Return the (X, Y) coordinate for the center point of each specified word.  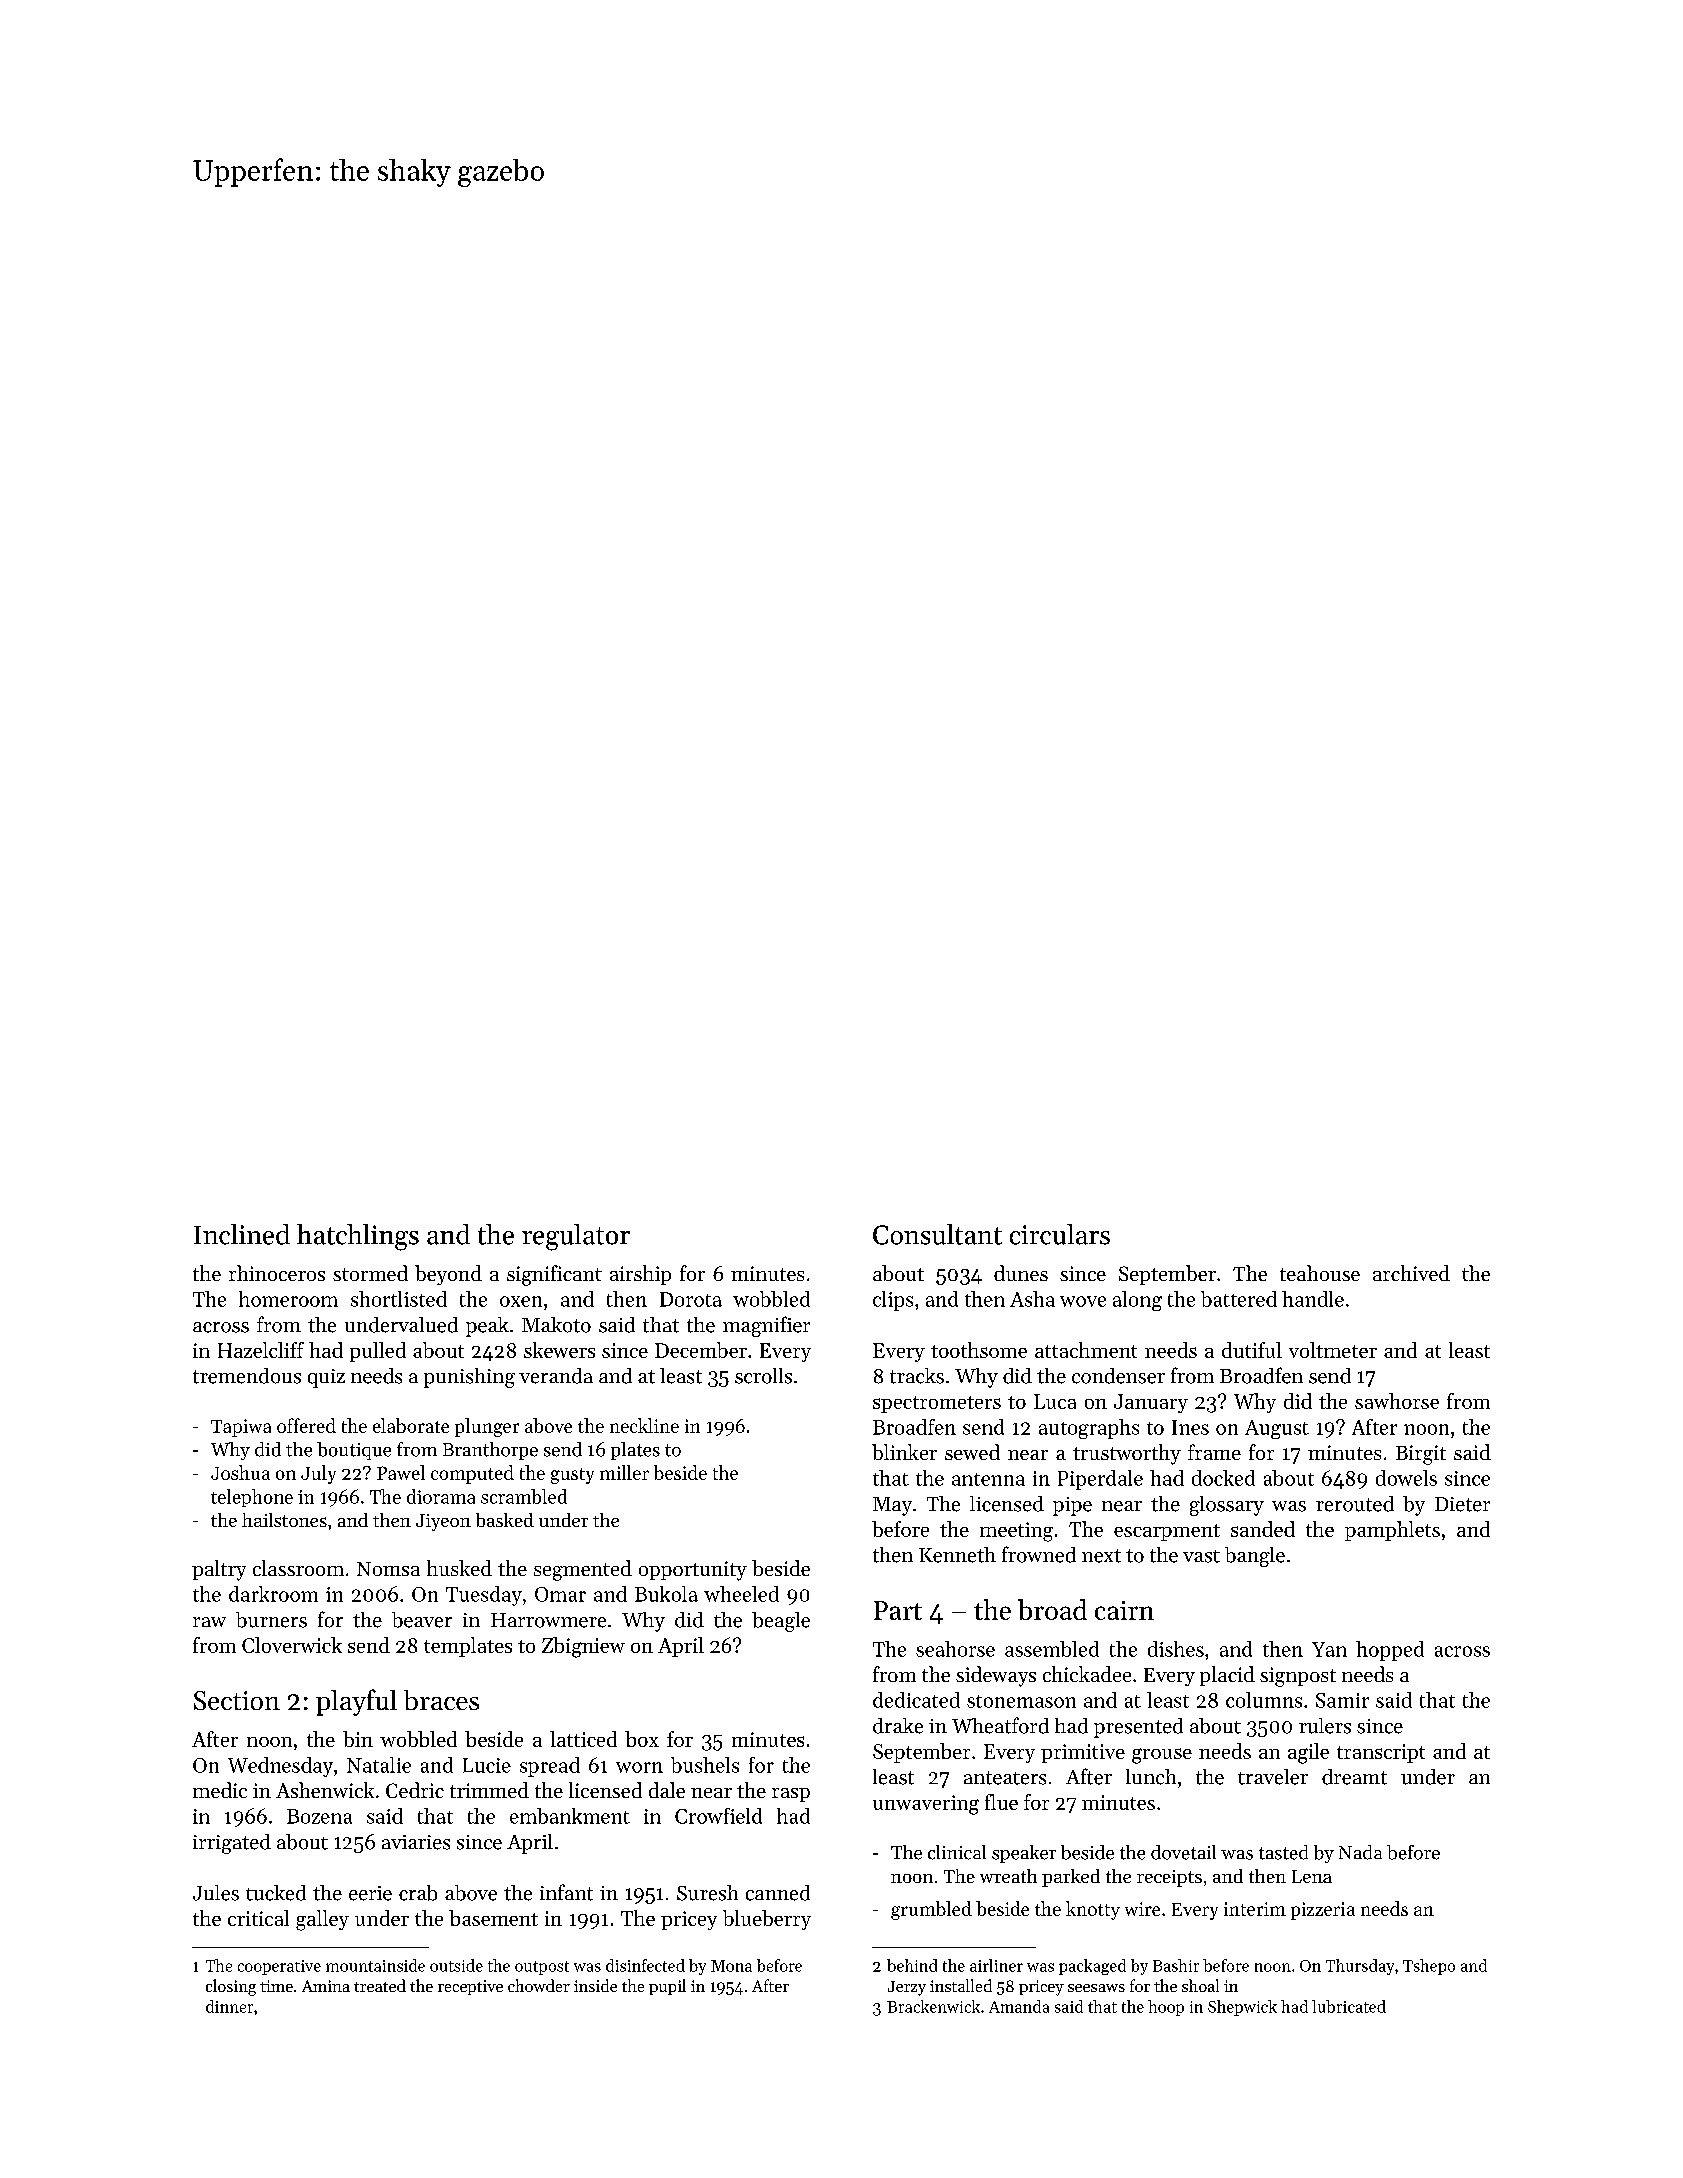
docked (1223, 1478)
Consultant (937, 1234)
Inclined (242, 1234)
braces (441, 1700)
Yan (1329, 1649)
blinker (904, 1452)
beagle (781, 1622)
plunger (487, 1427)
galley (322, 1920)
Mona (731, 1966)
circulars (1060, 1234)
